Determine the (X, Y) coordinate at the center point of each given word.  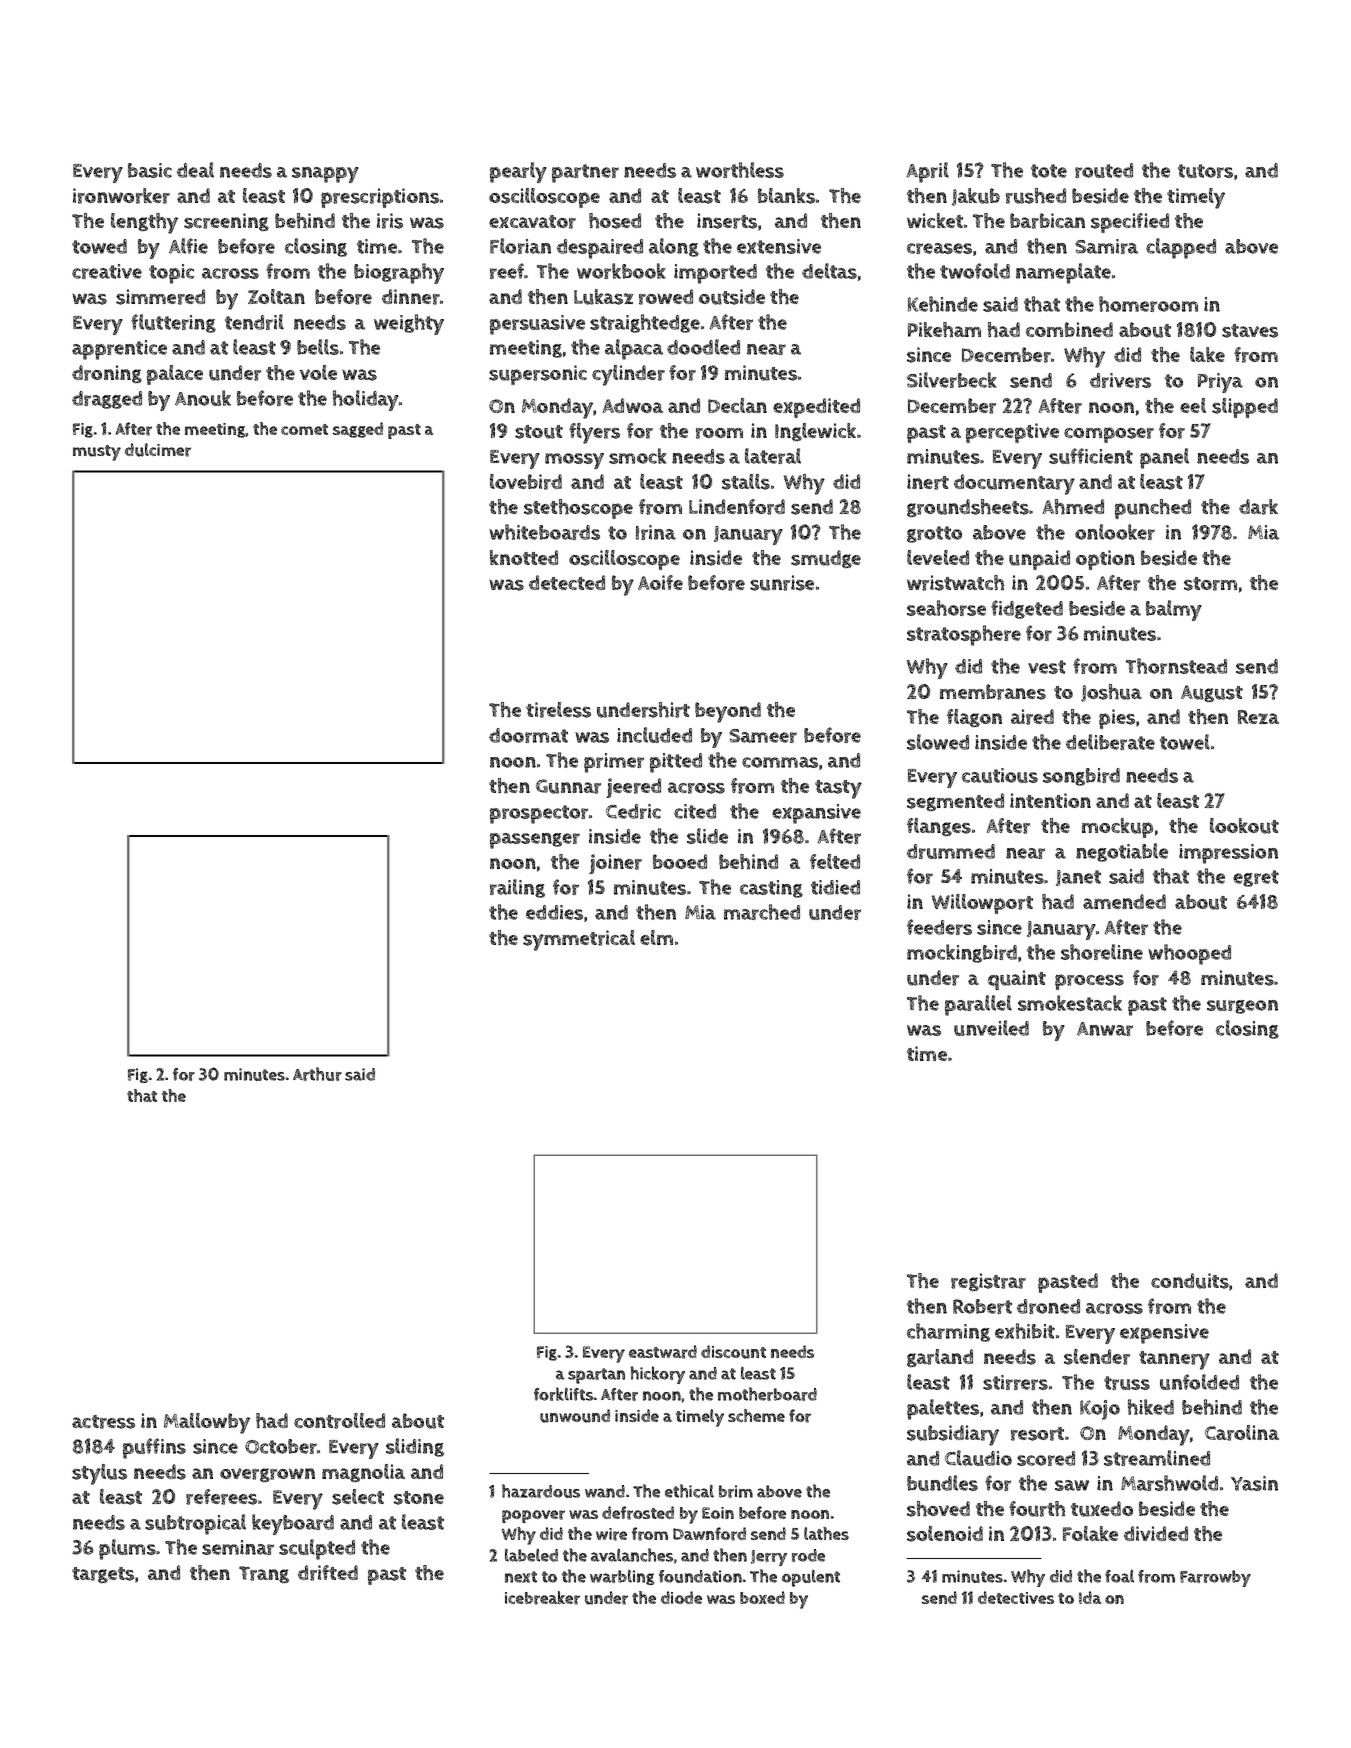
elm (656, 937)
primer (614, 763)
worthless (740, 170)
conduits (1190, 1281)
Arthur (317, 1074)
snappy (325, 175)
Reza (1258, 717)
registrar (988, 1282)
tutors (1205, 171)
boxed (762, 1597)
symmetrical (579, 940)
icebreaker (542, 1598)
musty (97, 453)
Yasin (1254, 1483)
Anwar (1105, 1029)
